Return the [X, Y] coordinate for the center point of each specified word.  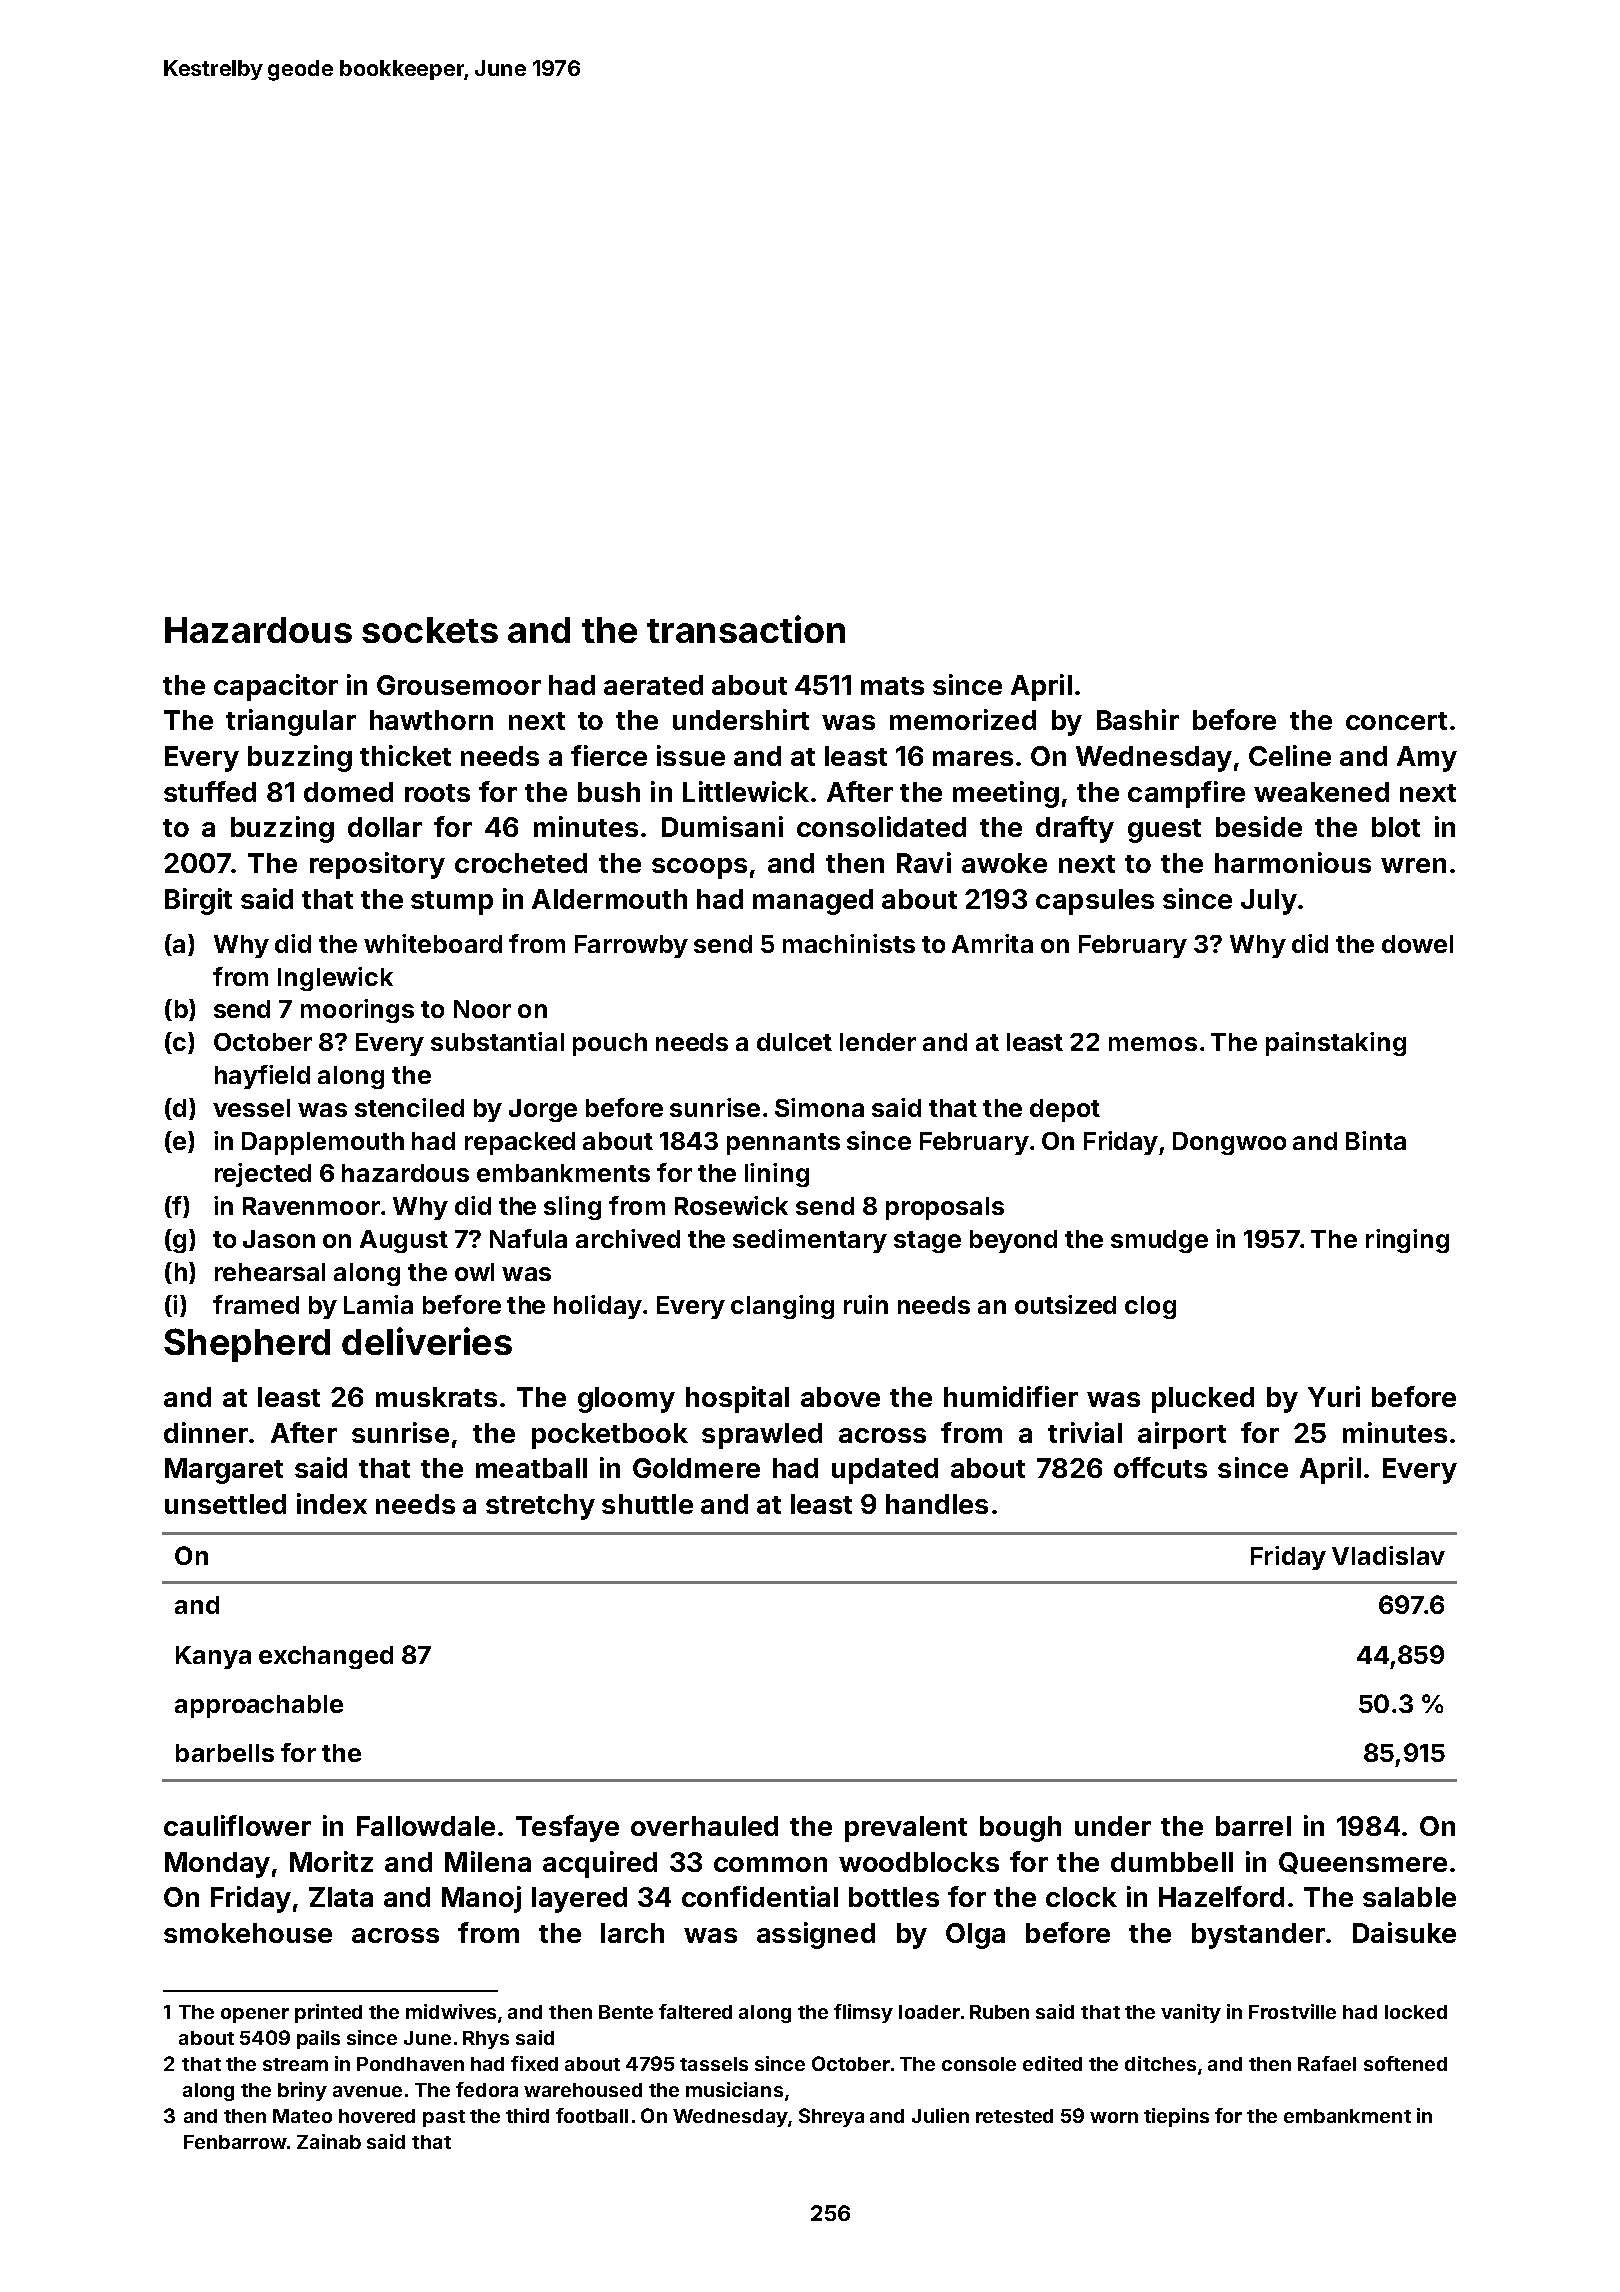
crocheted [521, 863]
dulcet [794, 1042]
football [592, 2115]
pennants [783, 1144]
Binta [1376, 1140]
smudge [1159, 1241]
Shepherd [247, 1345]
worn [1114, 2117]
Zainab [329, 2141]
